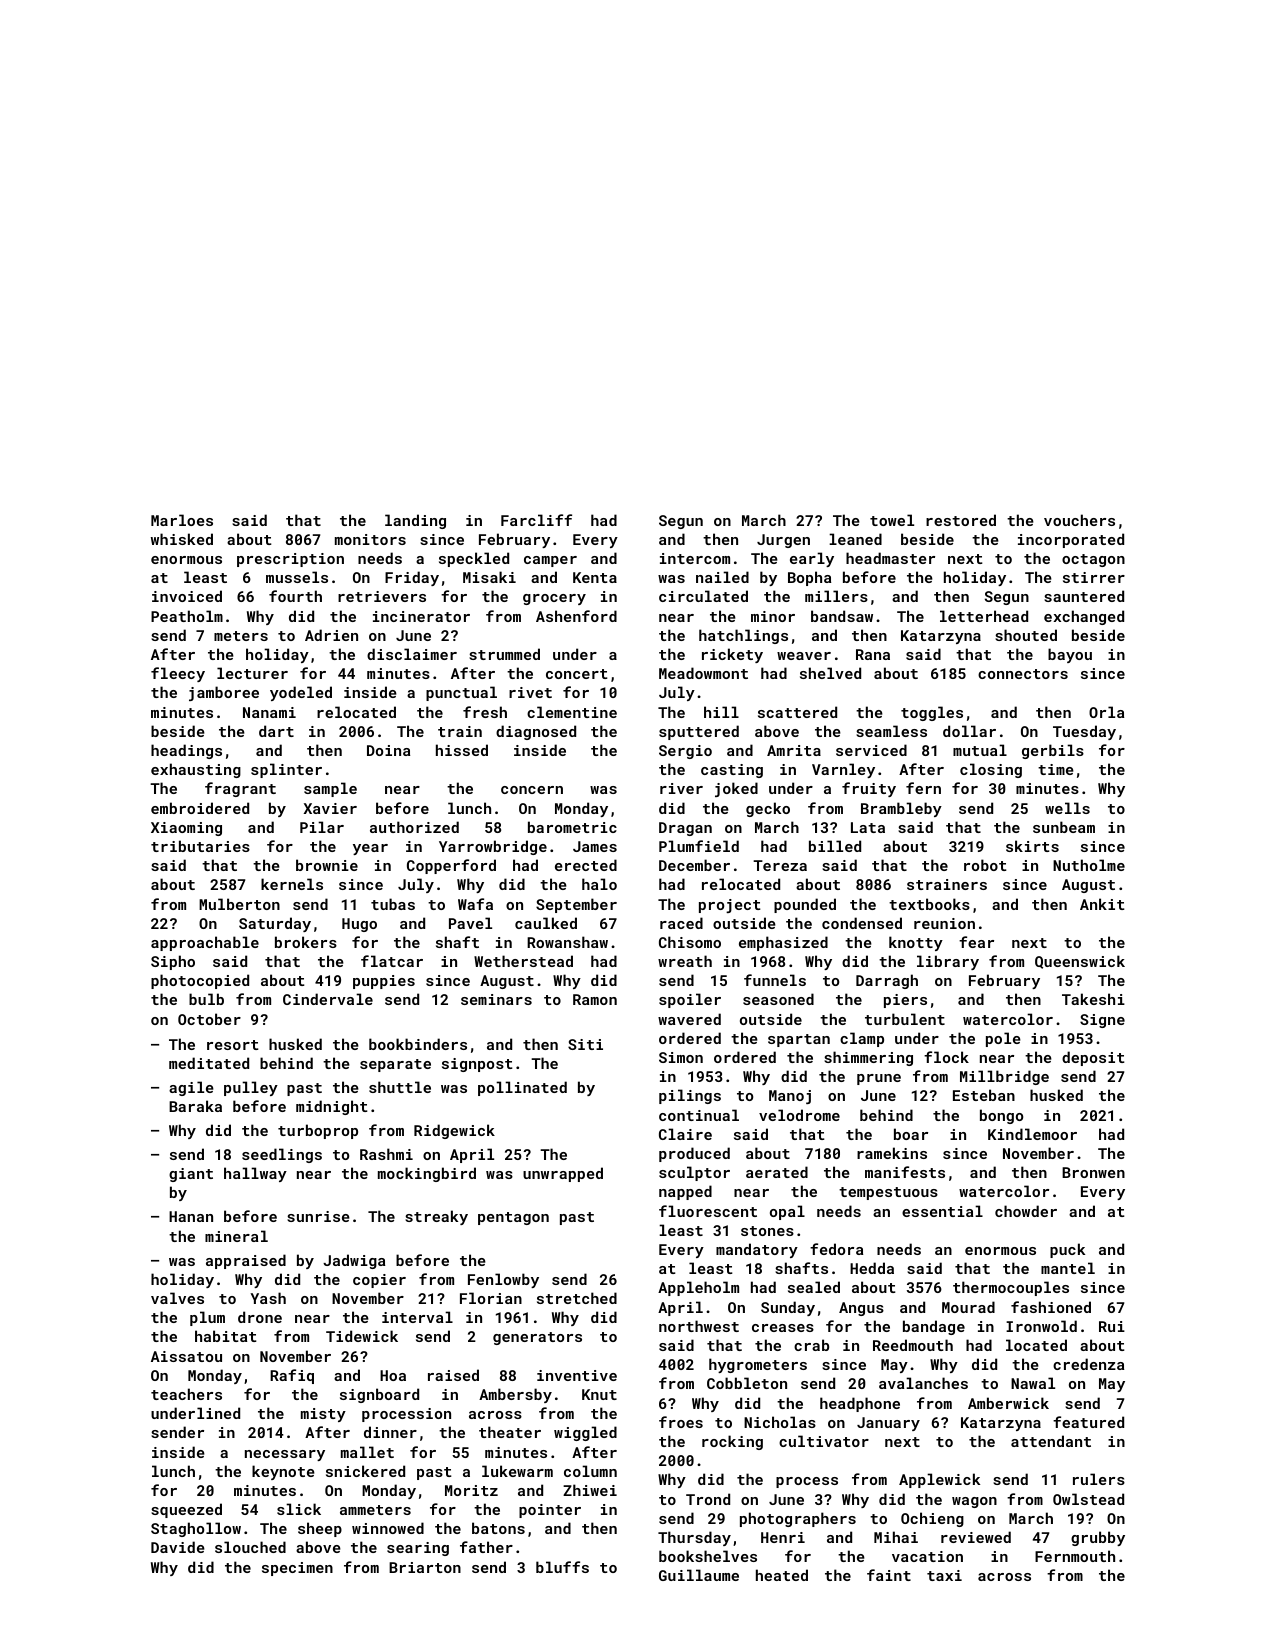 The width and height of the image is (1276, 1651). Describe the element at coordinates (879, 1079) in the image. I see `prune` at that location.
